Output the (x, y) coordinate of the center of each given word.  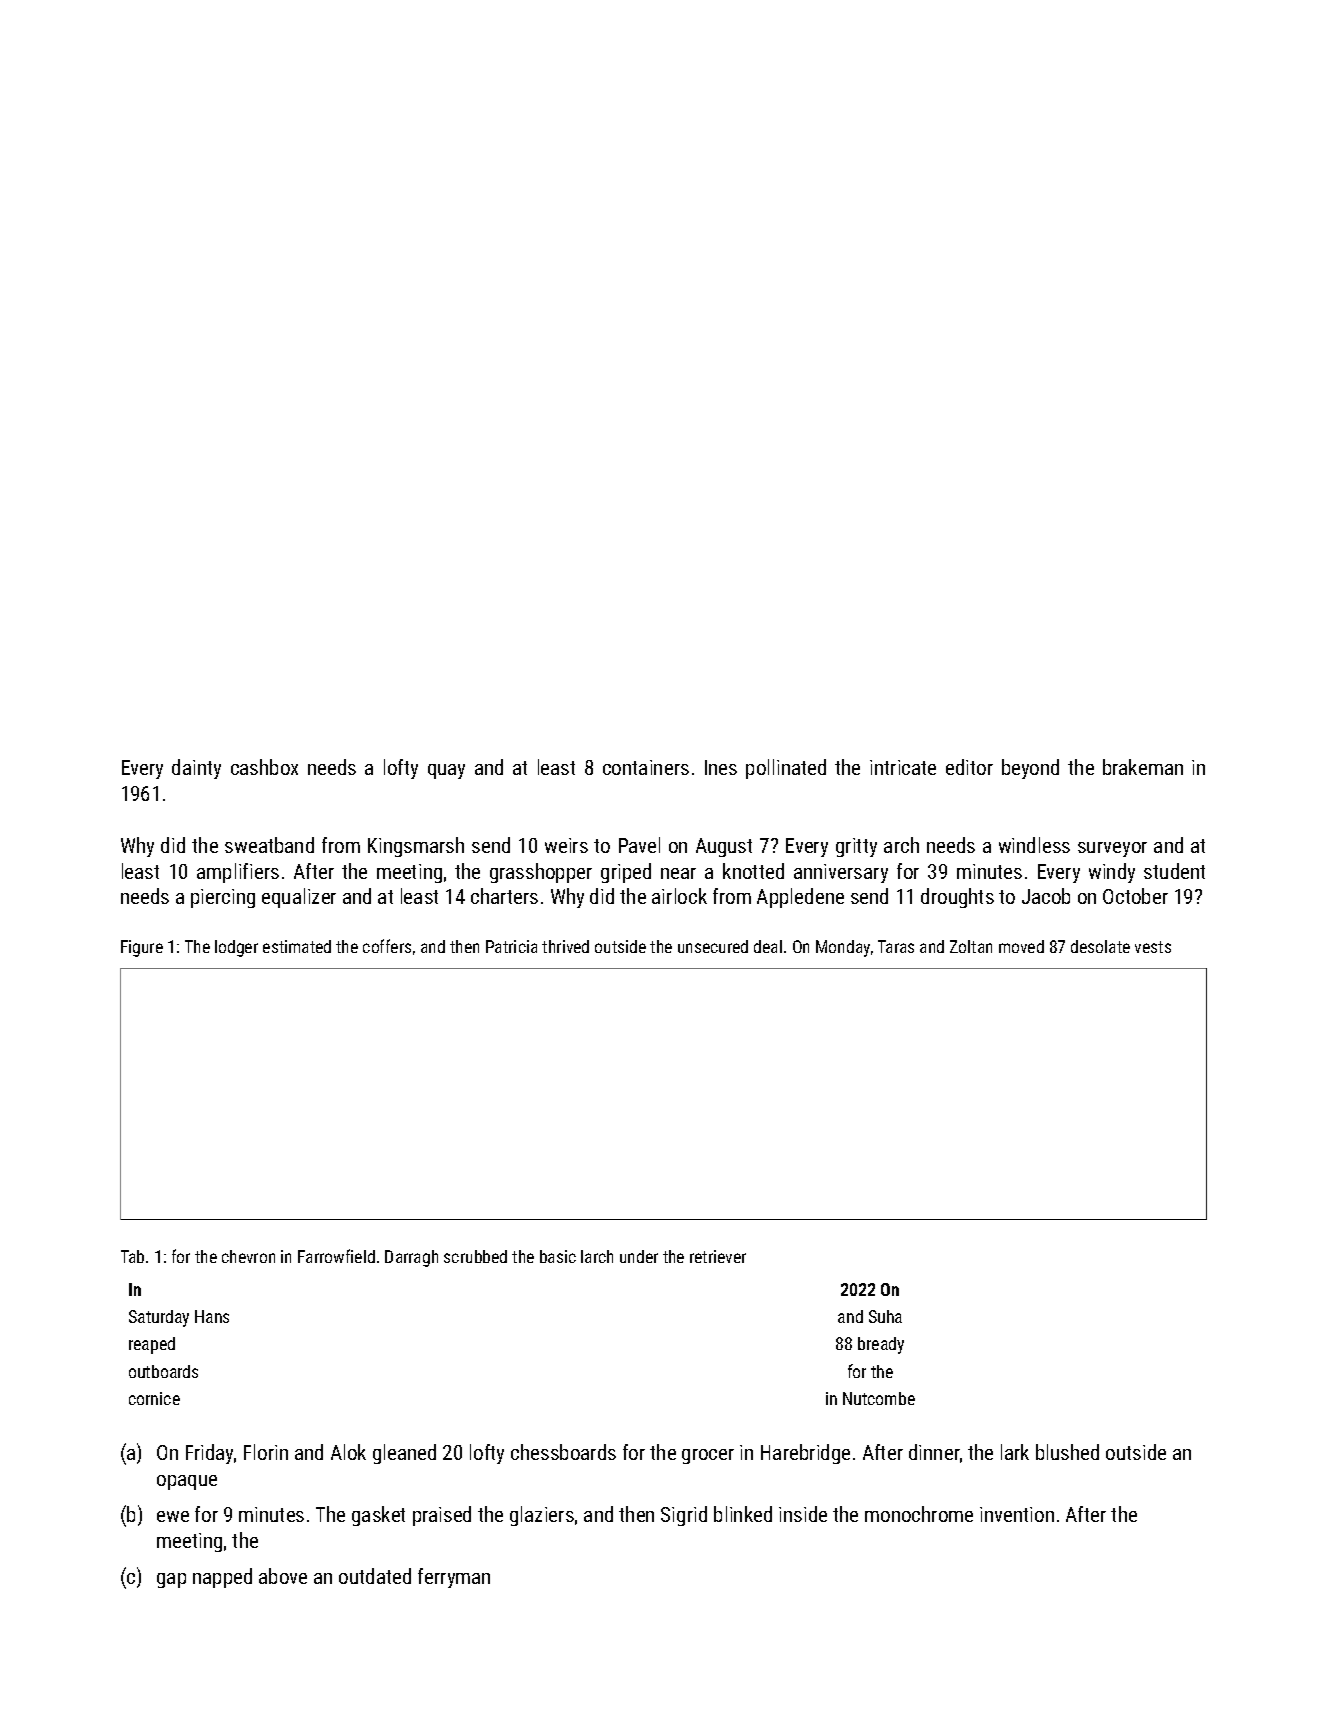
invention (1017, 1514)
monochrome (919, 1514)
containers (646, 767)
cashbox (264, 767)
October (1135, 896)
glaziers (542, 1516)
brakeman (1143, 767)
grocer (708, 1456)
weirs (566, 845)
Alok (348, 1452)
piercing (223, 898)
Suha (885, 1316)
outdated (375, 1576)
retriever (718, 1256)
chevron (248, 1256)
